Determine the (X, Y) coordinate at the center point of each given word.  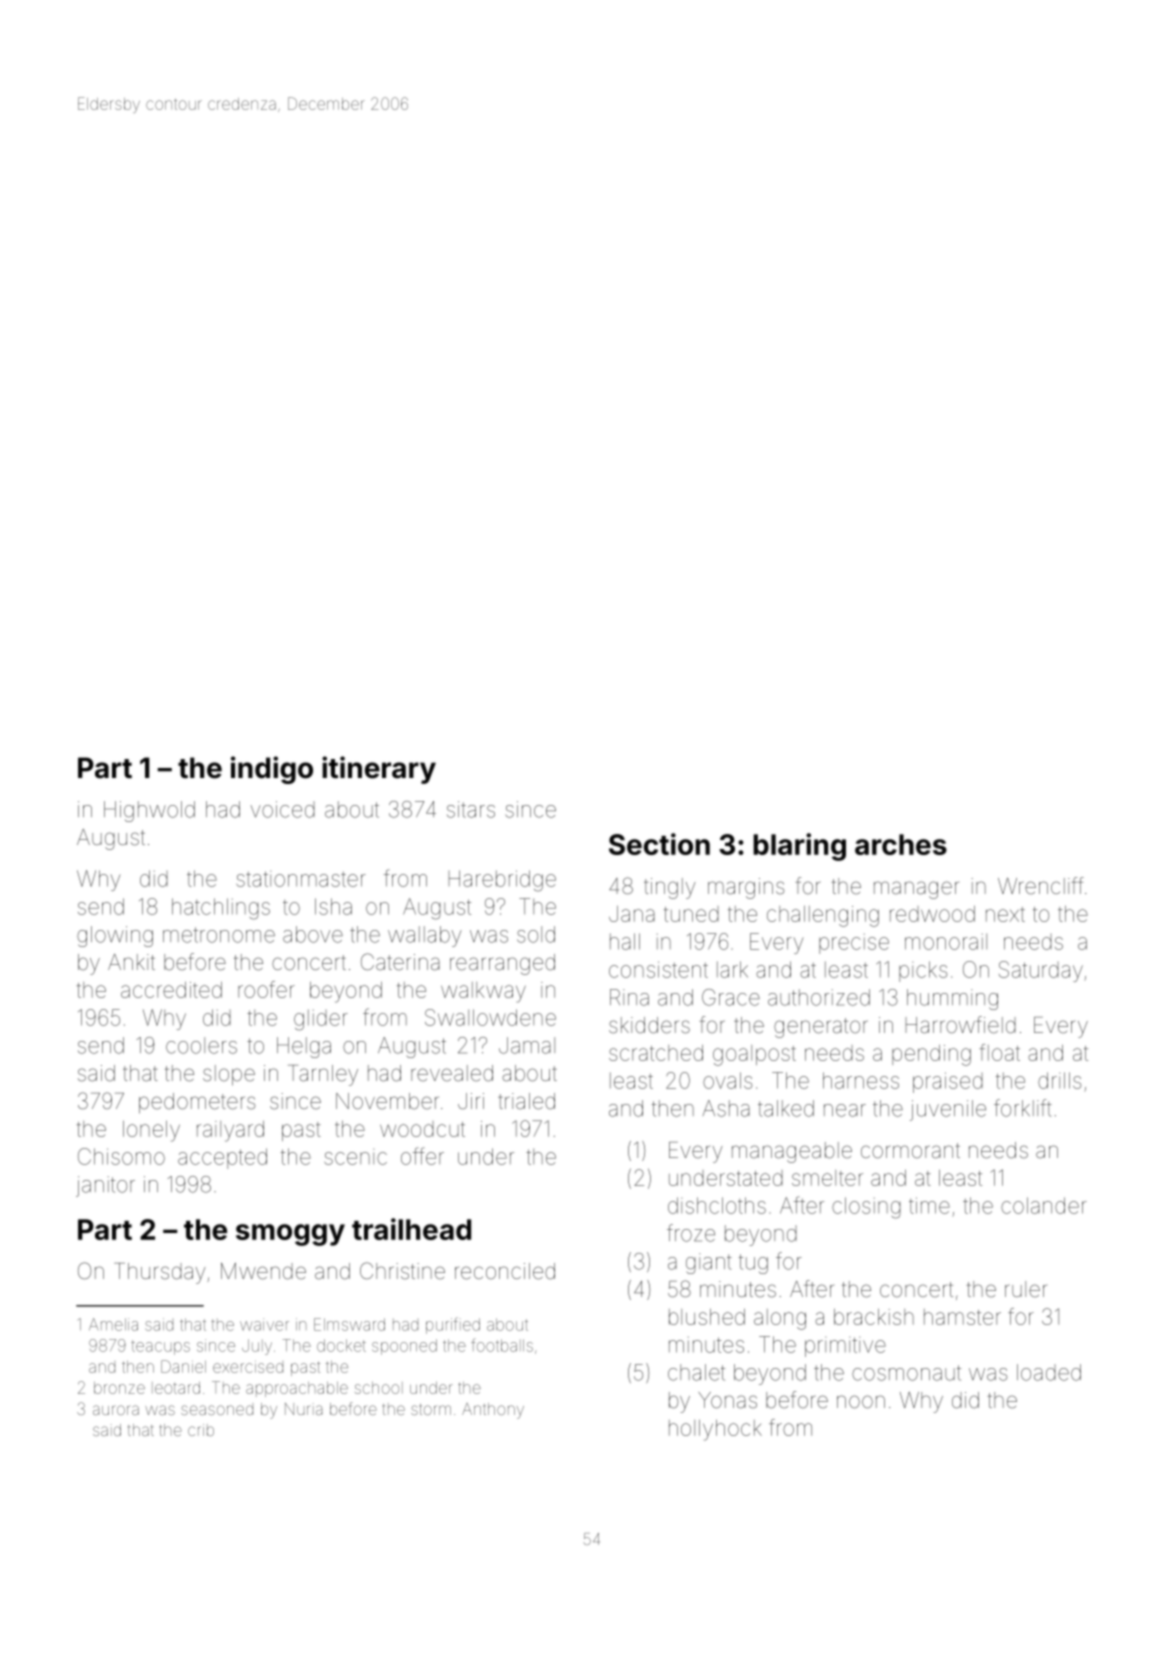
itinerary (379, 770)
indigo (272, 770)
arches (901, 844)
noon (861, 1402)
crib (201, 1430)
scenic (355, 1157)
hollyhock (715, 1430)
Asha (726, 1108)
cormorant (910, 1151)
